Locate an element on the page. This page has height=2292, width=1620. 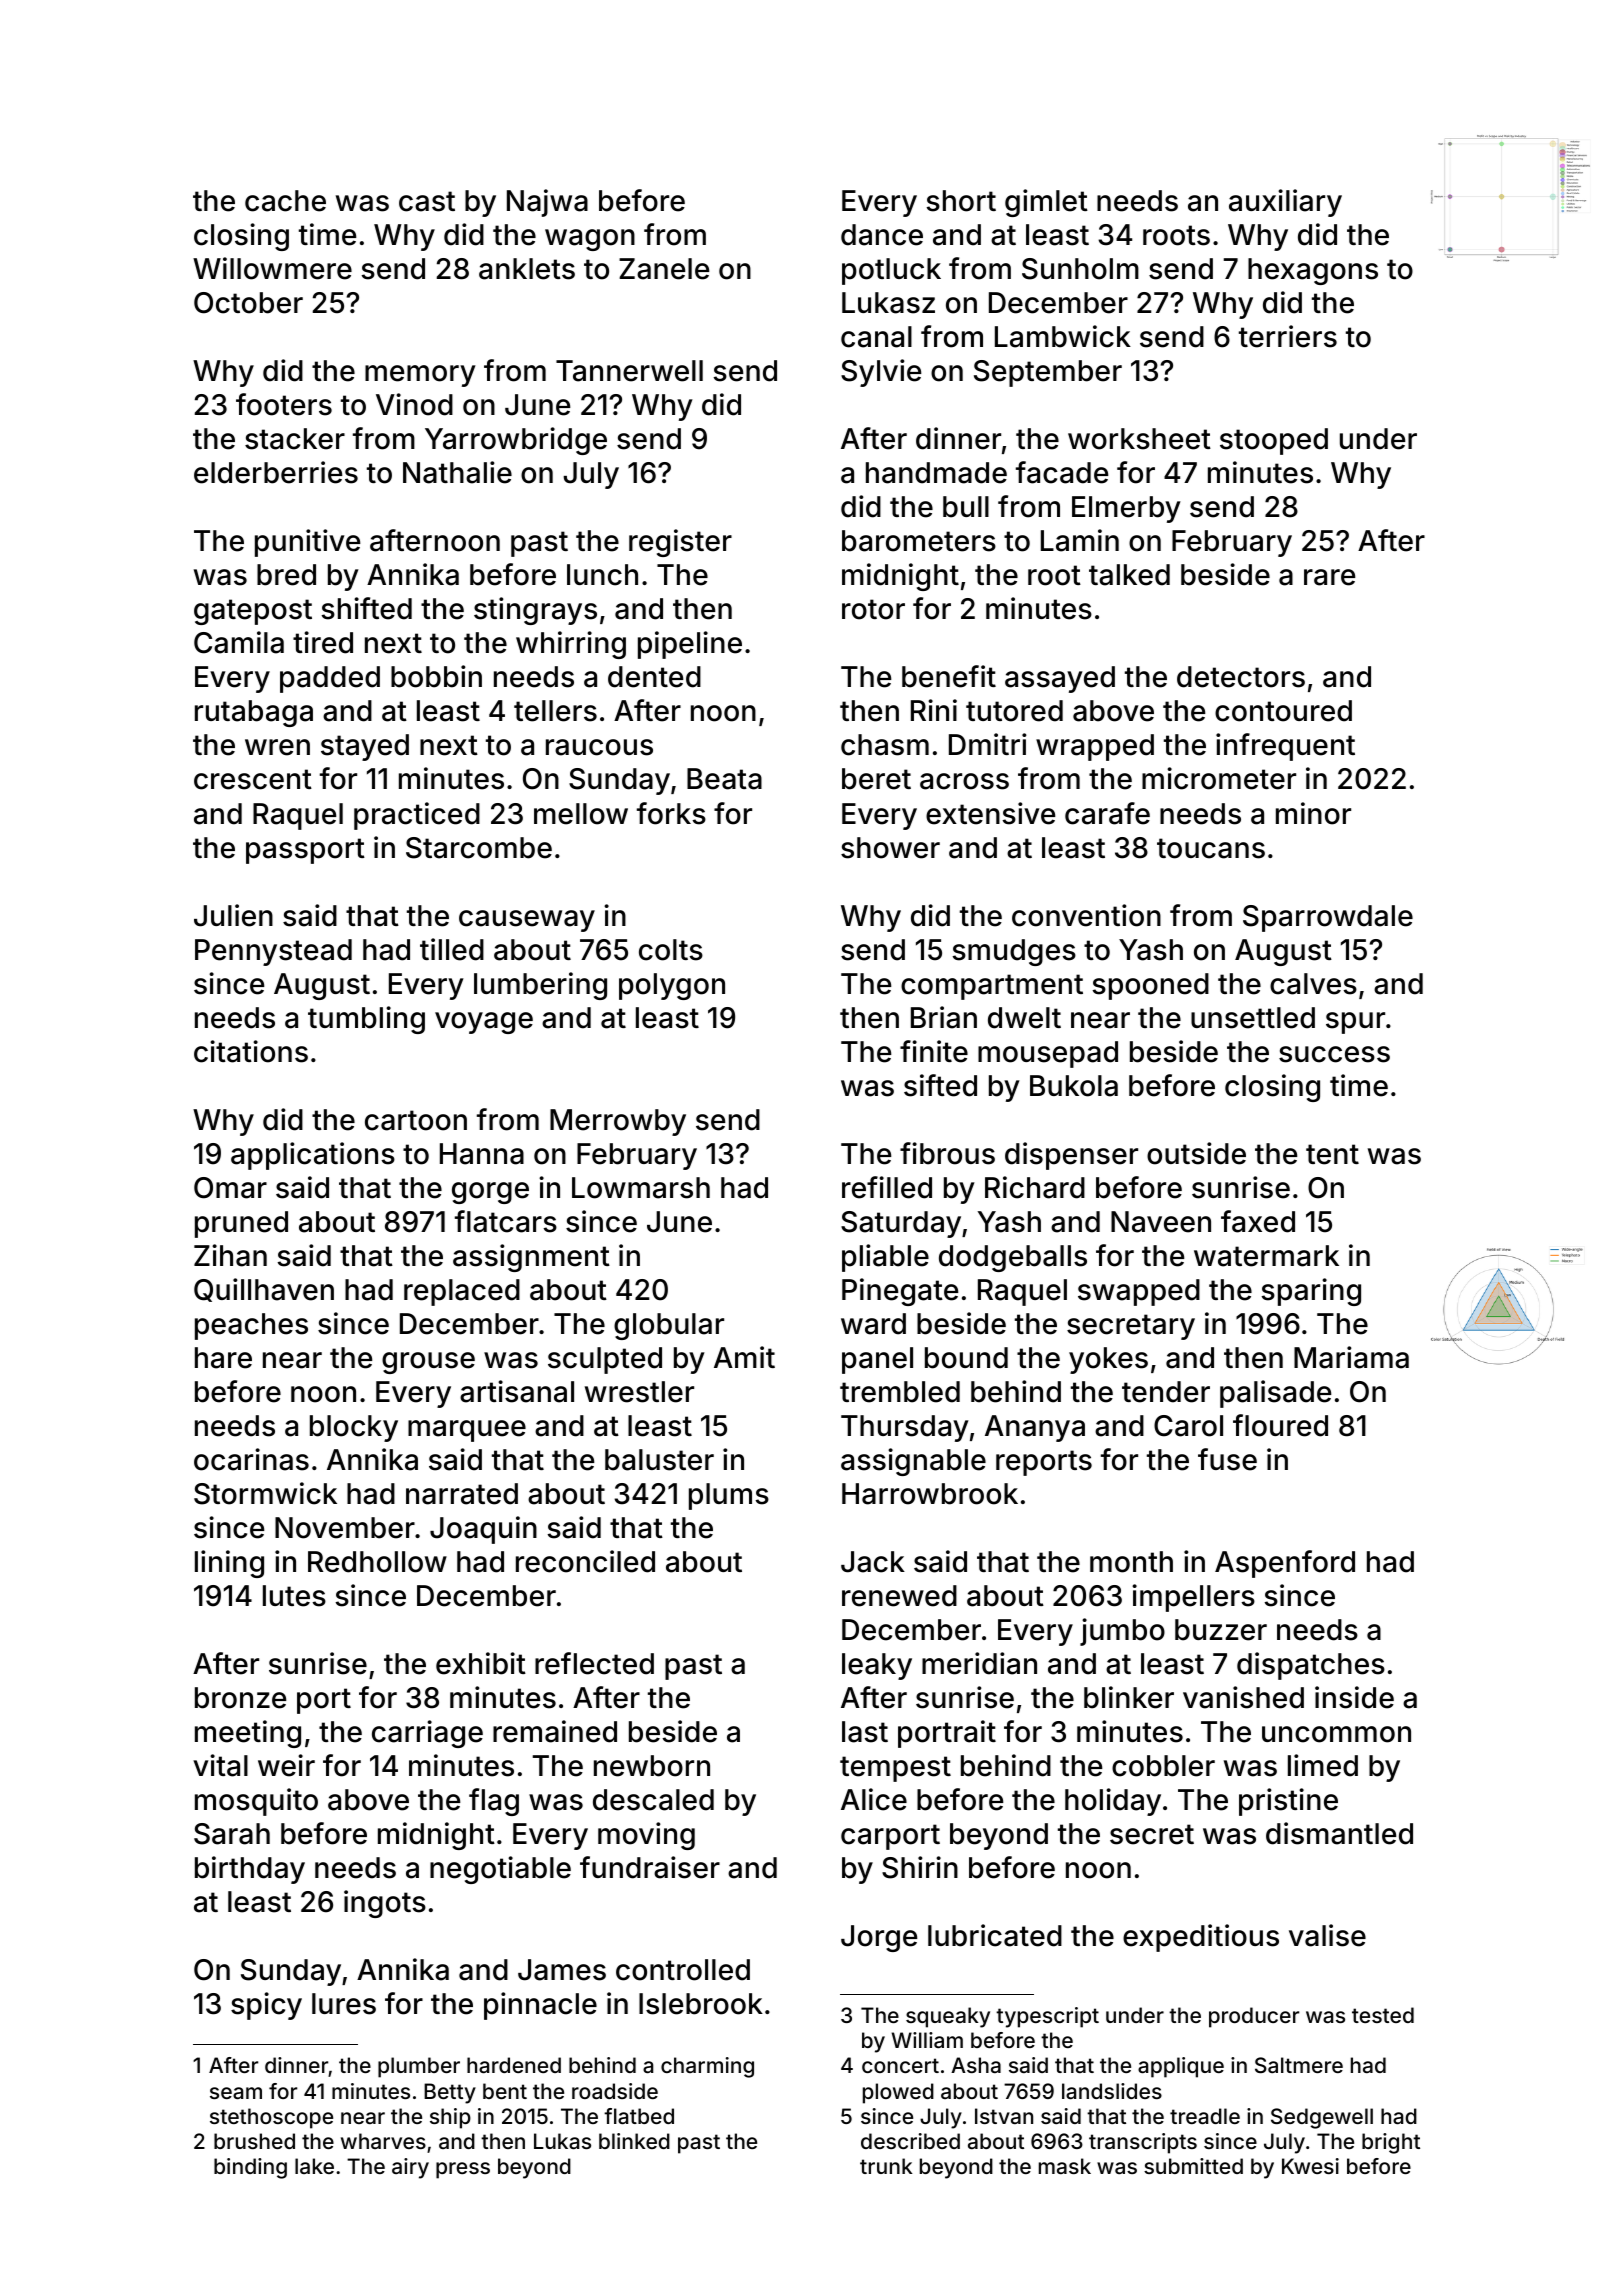
auxiliary is located at coordinates (1285, 203).
